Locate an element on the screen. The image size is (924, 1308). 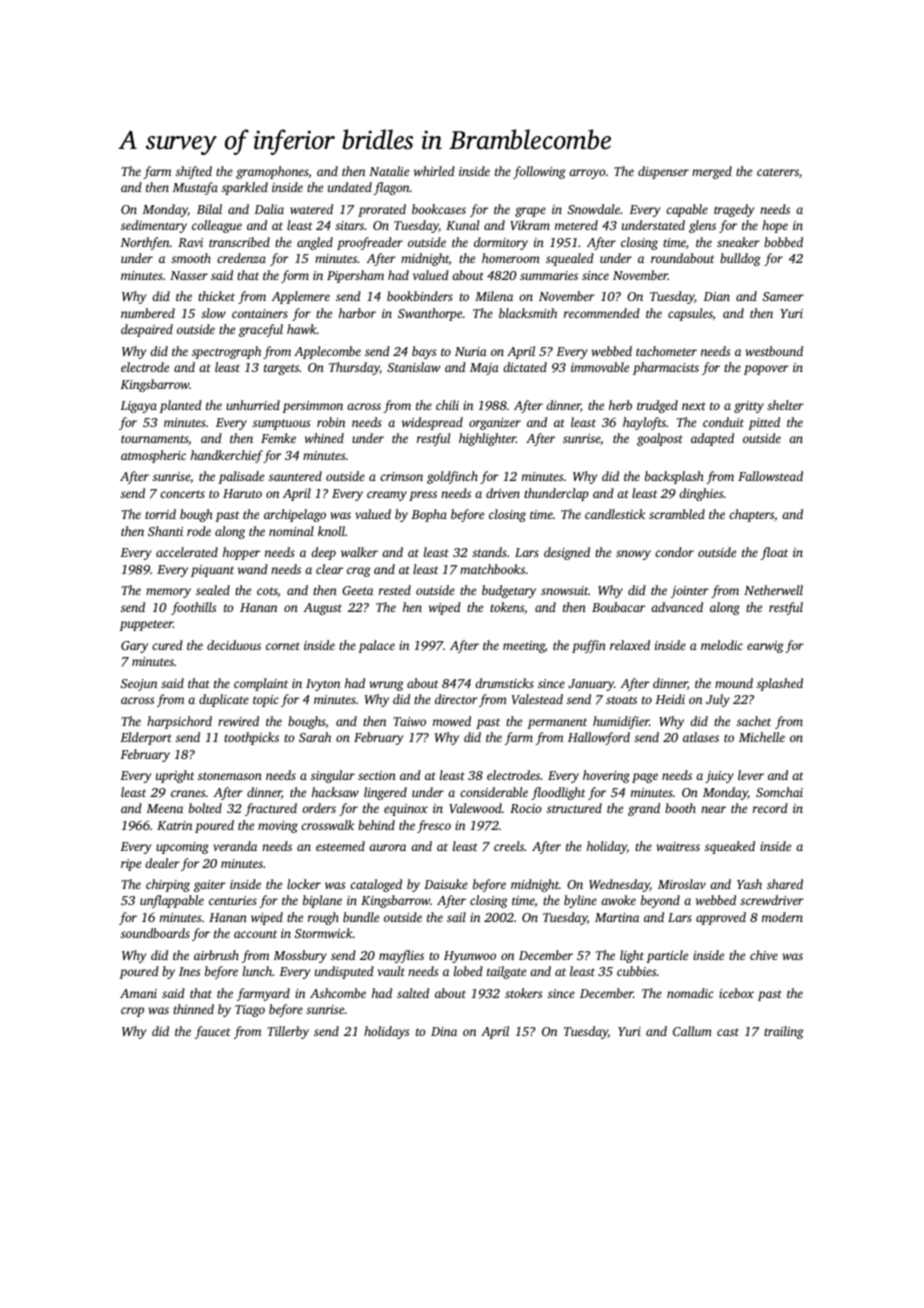
trailing is located at coordinates (784, 1032).
